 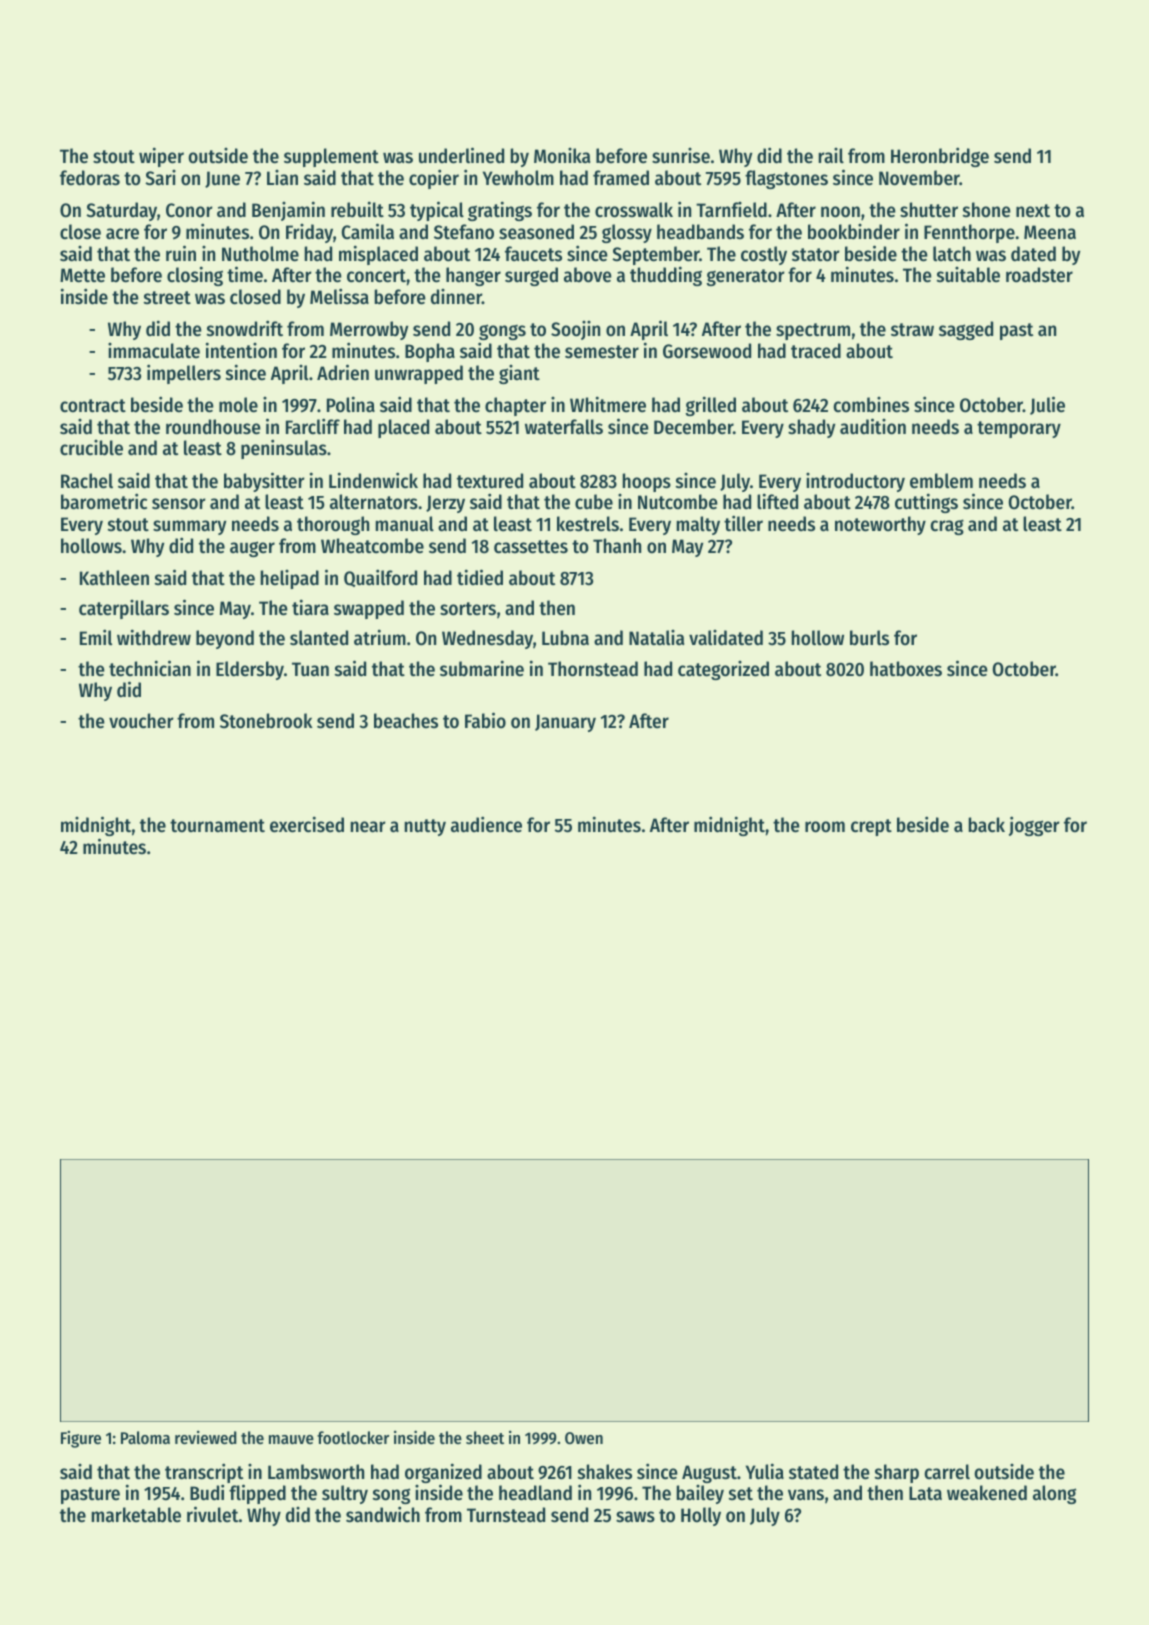 I want to click on marketable, so click(x=136, y=1515).
